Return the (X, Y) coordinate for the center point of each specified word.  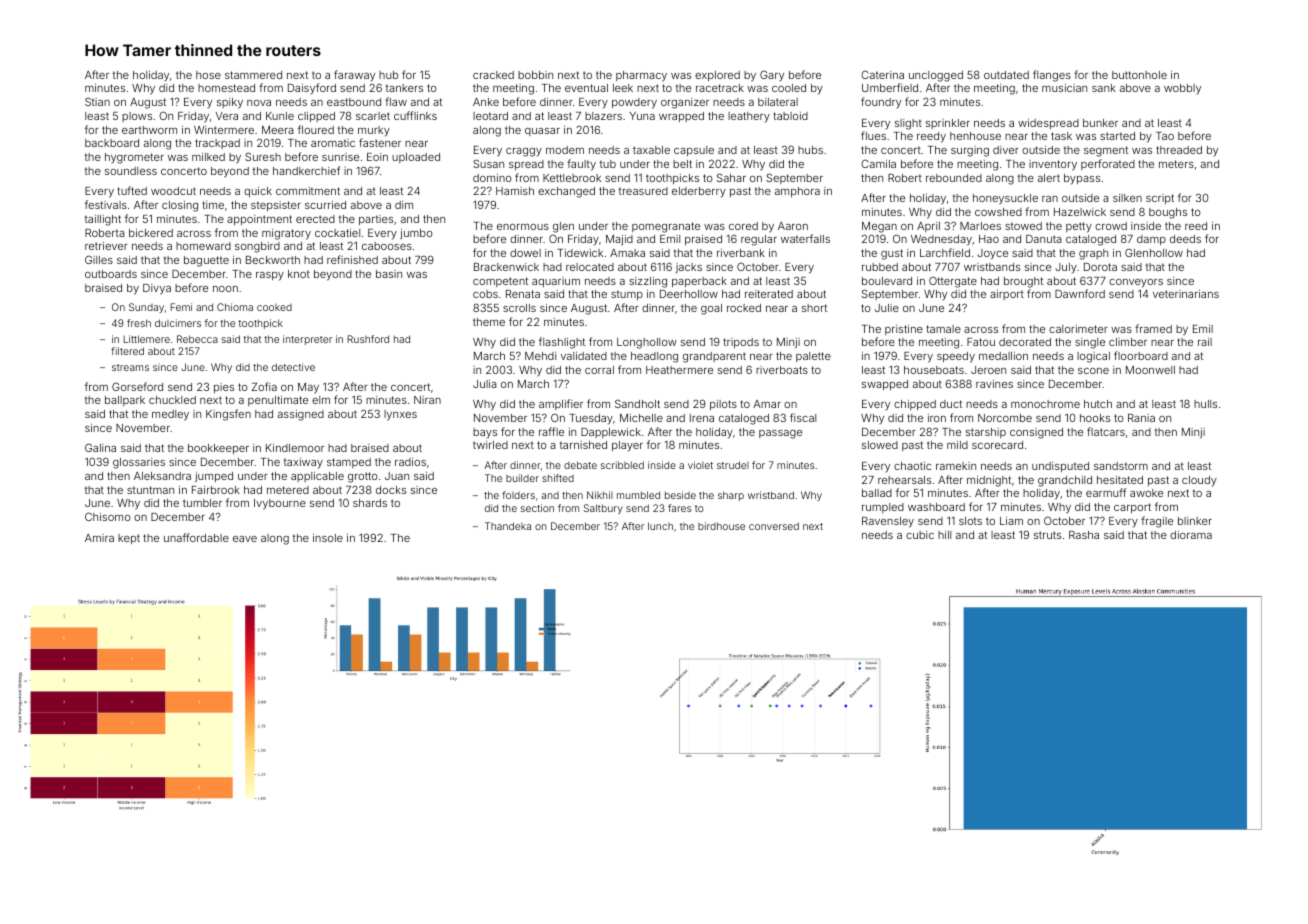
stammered (253, 75)
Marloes (980, 226)
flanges (1052, 76)
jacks (689, 268)
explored (717, 76)
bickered (151, 233)
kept (129, 539)
